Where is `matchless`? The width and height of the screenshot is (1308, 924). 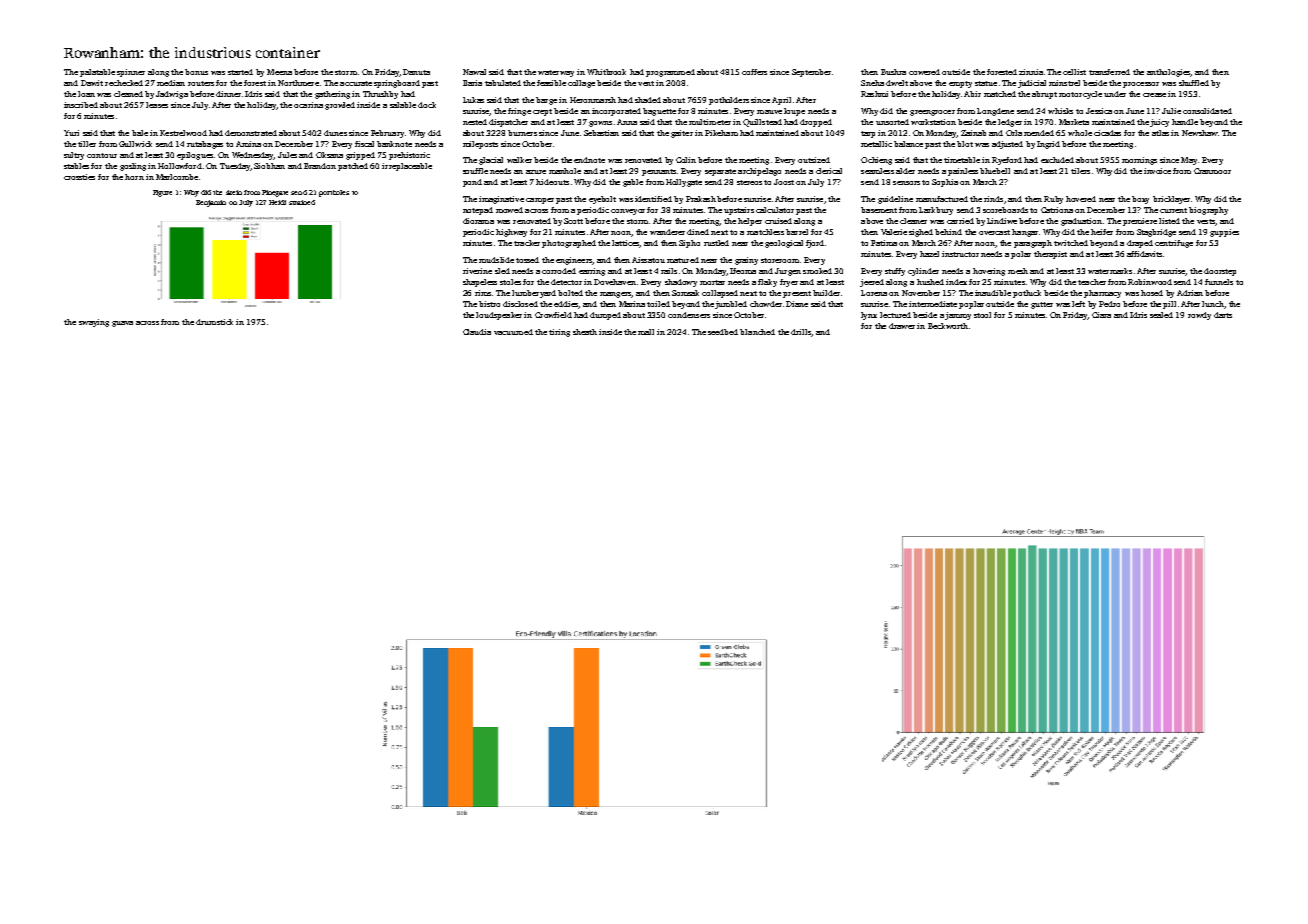 matchless is located at coordinates (765, 232).
